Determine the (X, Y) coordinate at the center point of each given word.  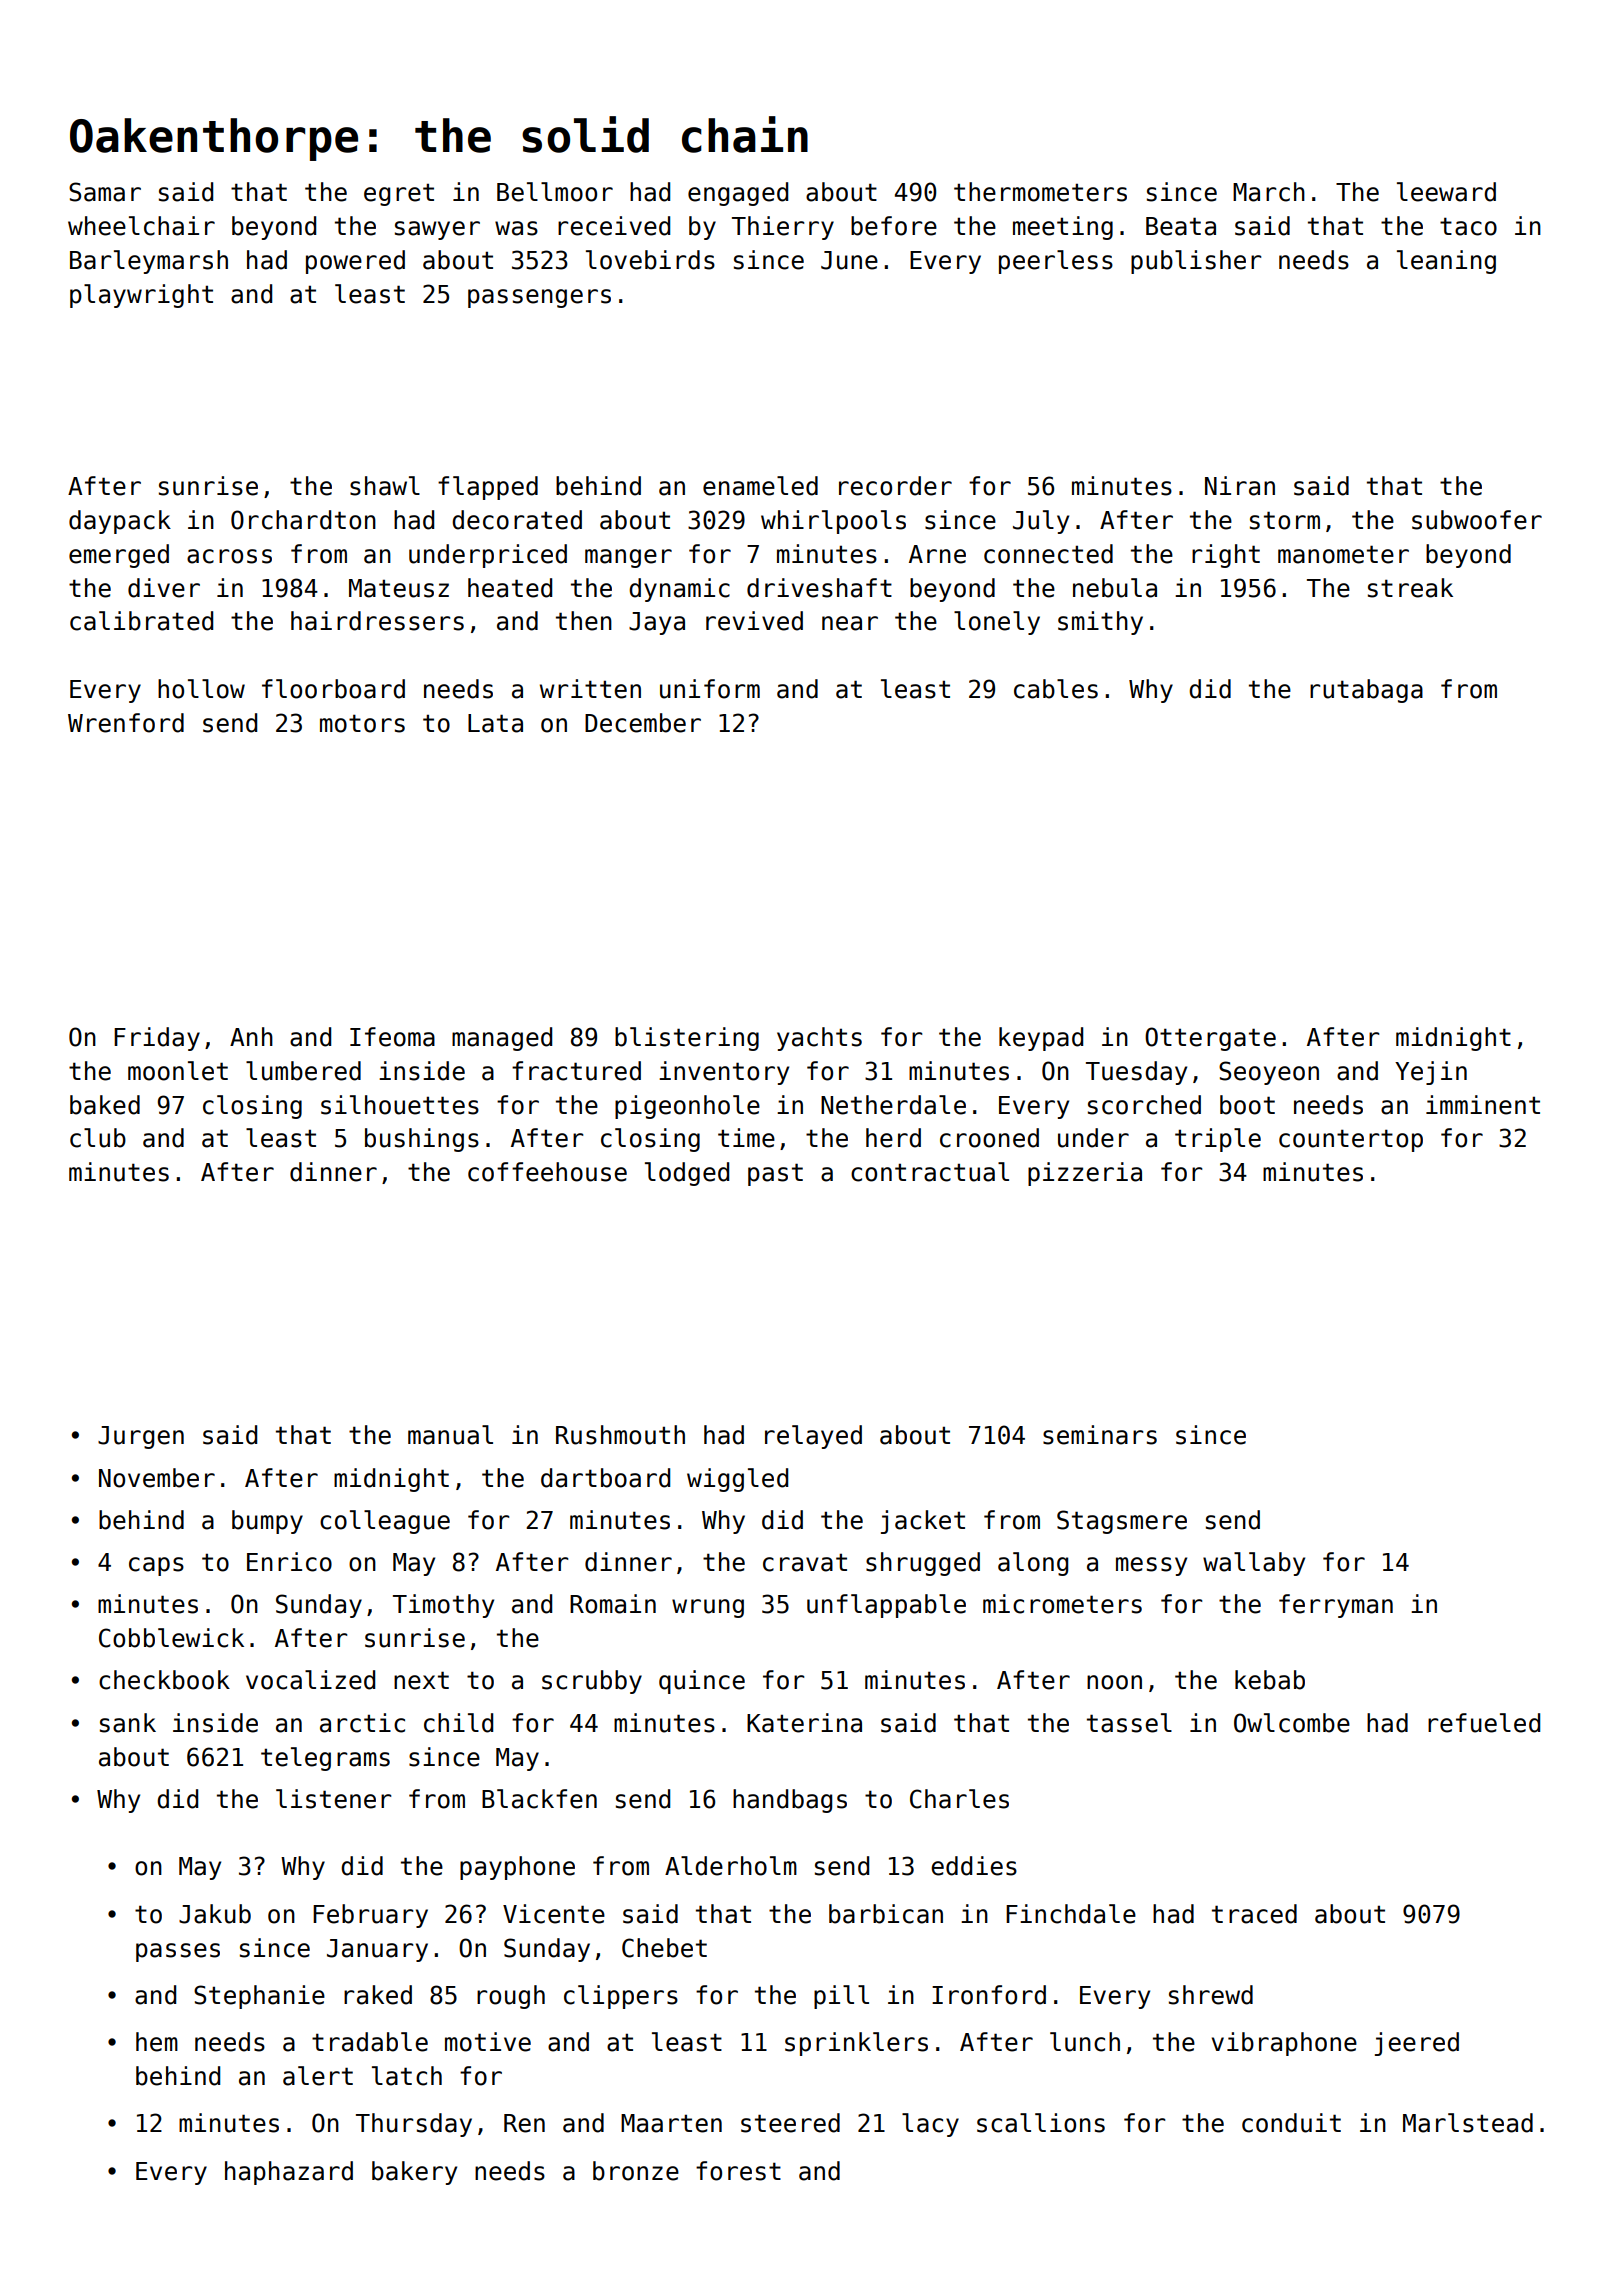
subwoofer (1477, 520)
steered (790, 2123)
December (643, 723)
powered (355, 262)
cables (1056, 689)
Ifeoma (392, 1037)
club (98, 1138)
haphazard (289, 2173)
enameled (760, 486)
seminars (1100, 1435)
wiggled (737, 1480)
